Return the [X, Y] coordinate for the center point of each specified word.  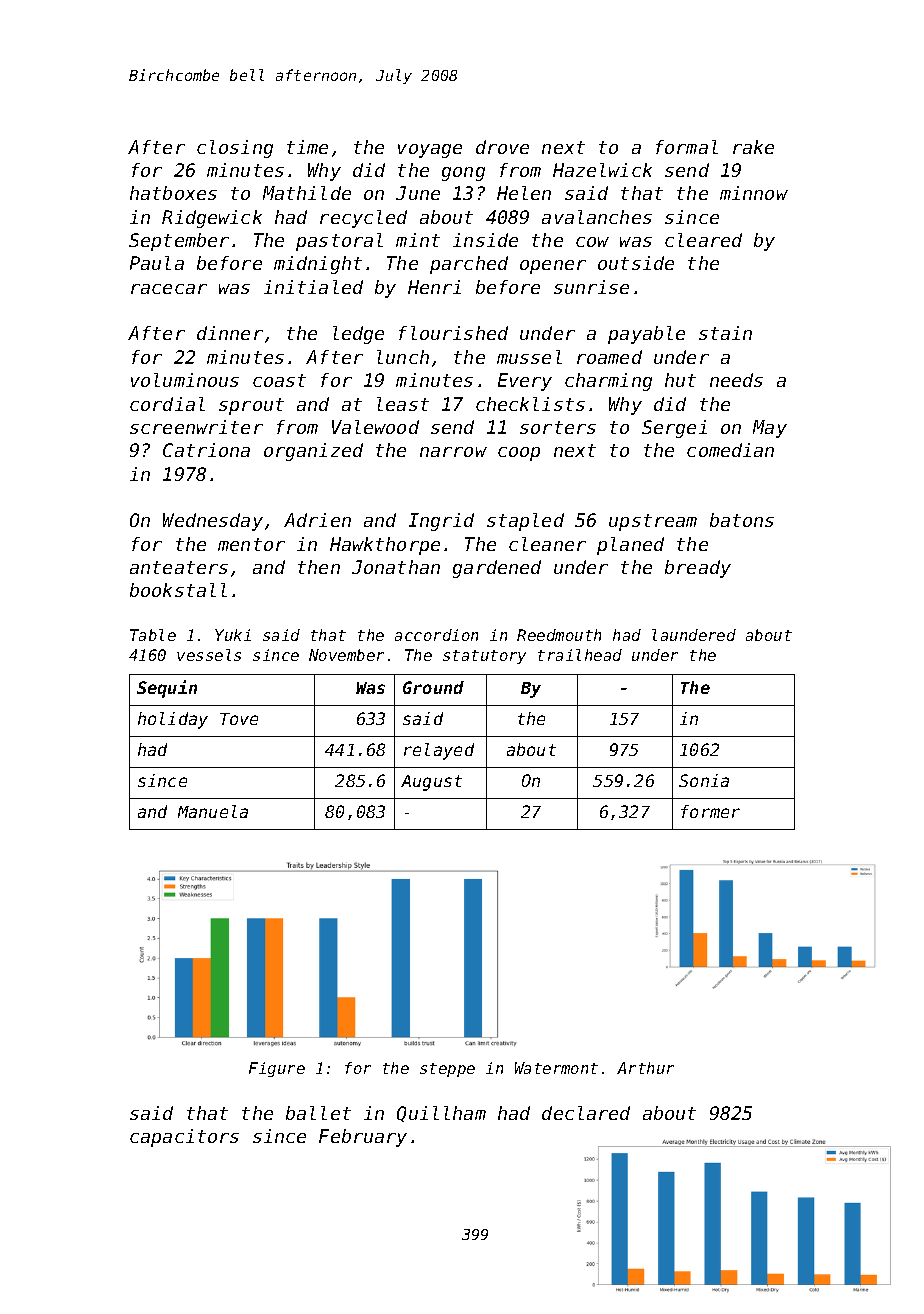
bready [698, 569]
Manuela [213, 811]
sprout [251, 406]
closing [235, 149]
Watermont [556, 1068]
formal [687, 147]
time [307, 147]
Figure [277, 1069]
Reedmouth [559, 635]
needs [736, 380]
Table [153, 635]
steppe [447, 1070]
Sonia [704, 780]
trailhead [580, 655]
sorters [558, 427]
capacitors [184, 1138]
